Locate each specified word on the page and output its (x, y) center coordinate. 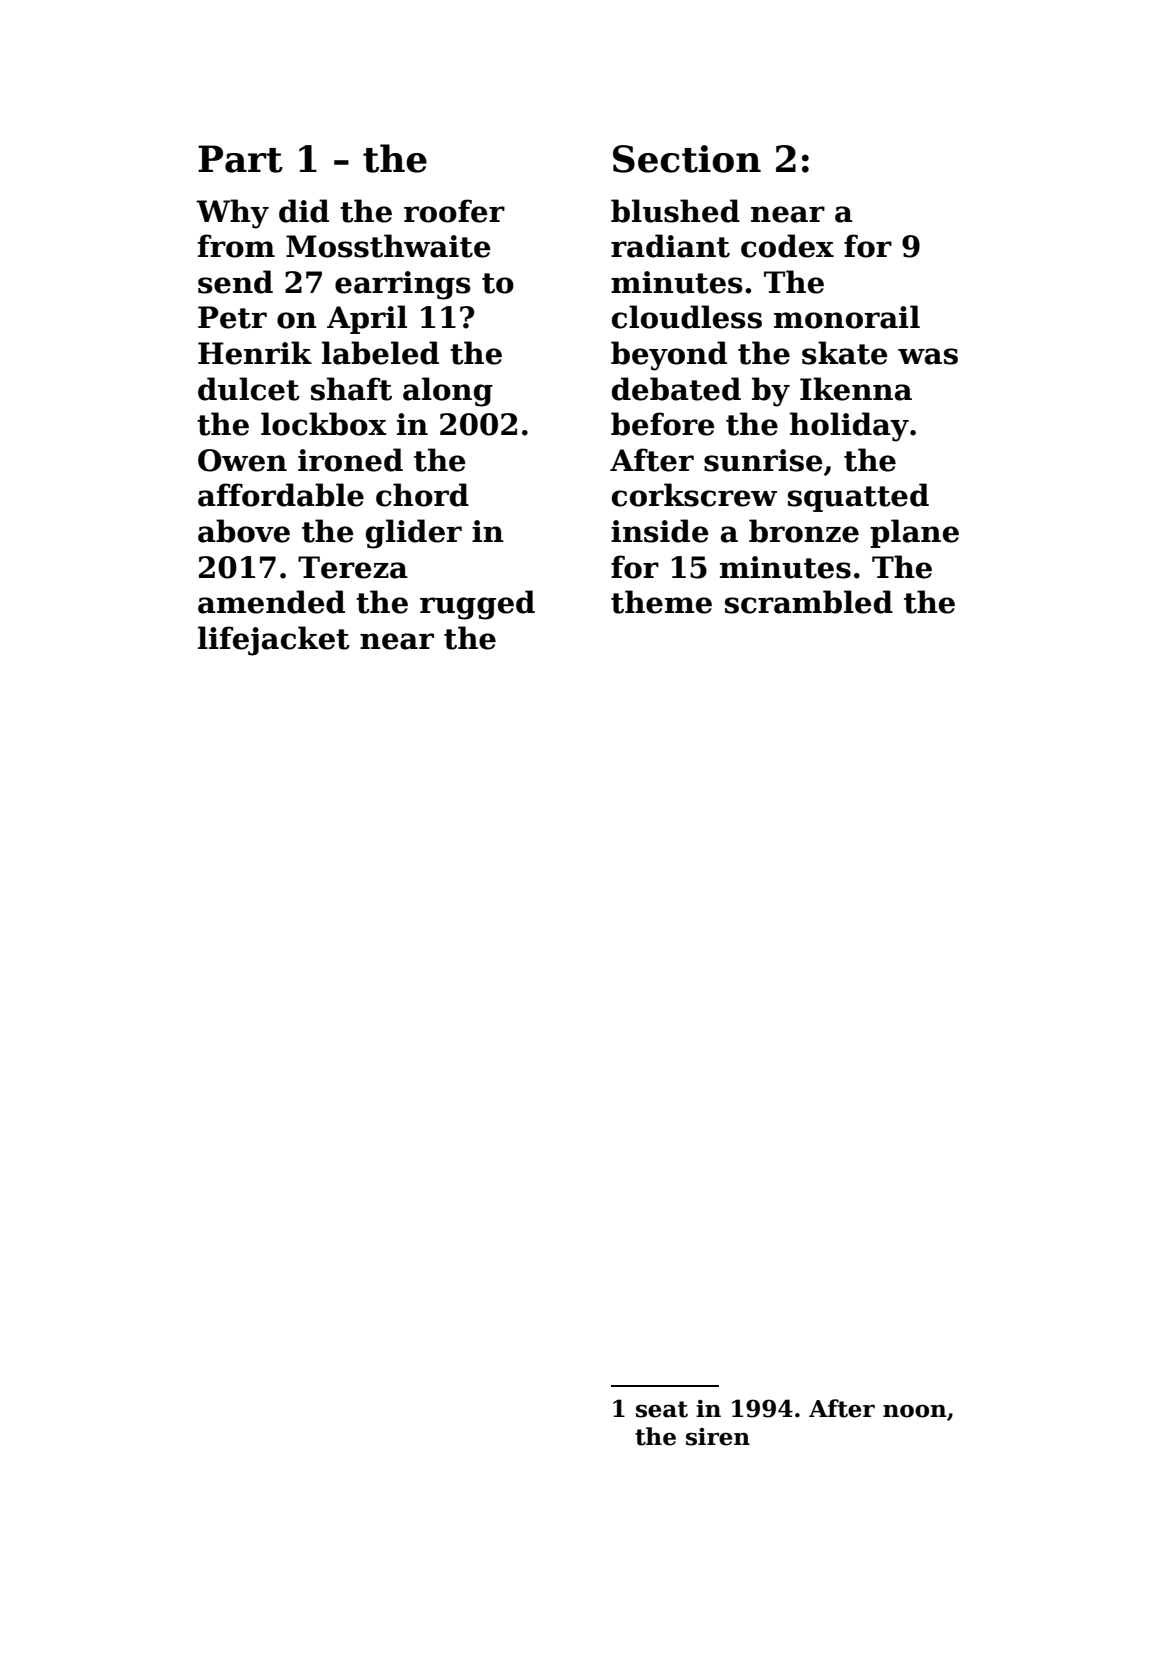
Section (687, 159)
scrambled (809, 602)
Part (240, 159)
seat (662, 1409)
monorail (847, 317)
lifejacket (274, 641)
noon (915, 1411)
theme (661, 602)
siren (718, 1437)
